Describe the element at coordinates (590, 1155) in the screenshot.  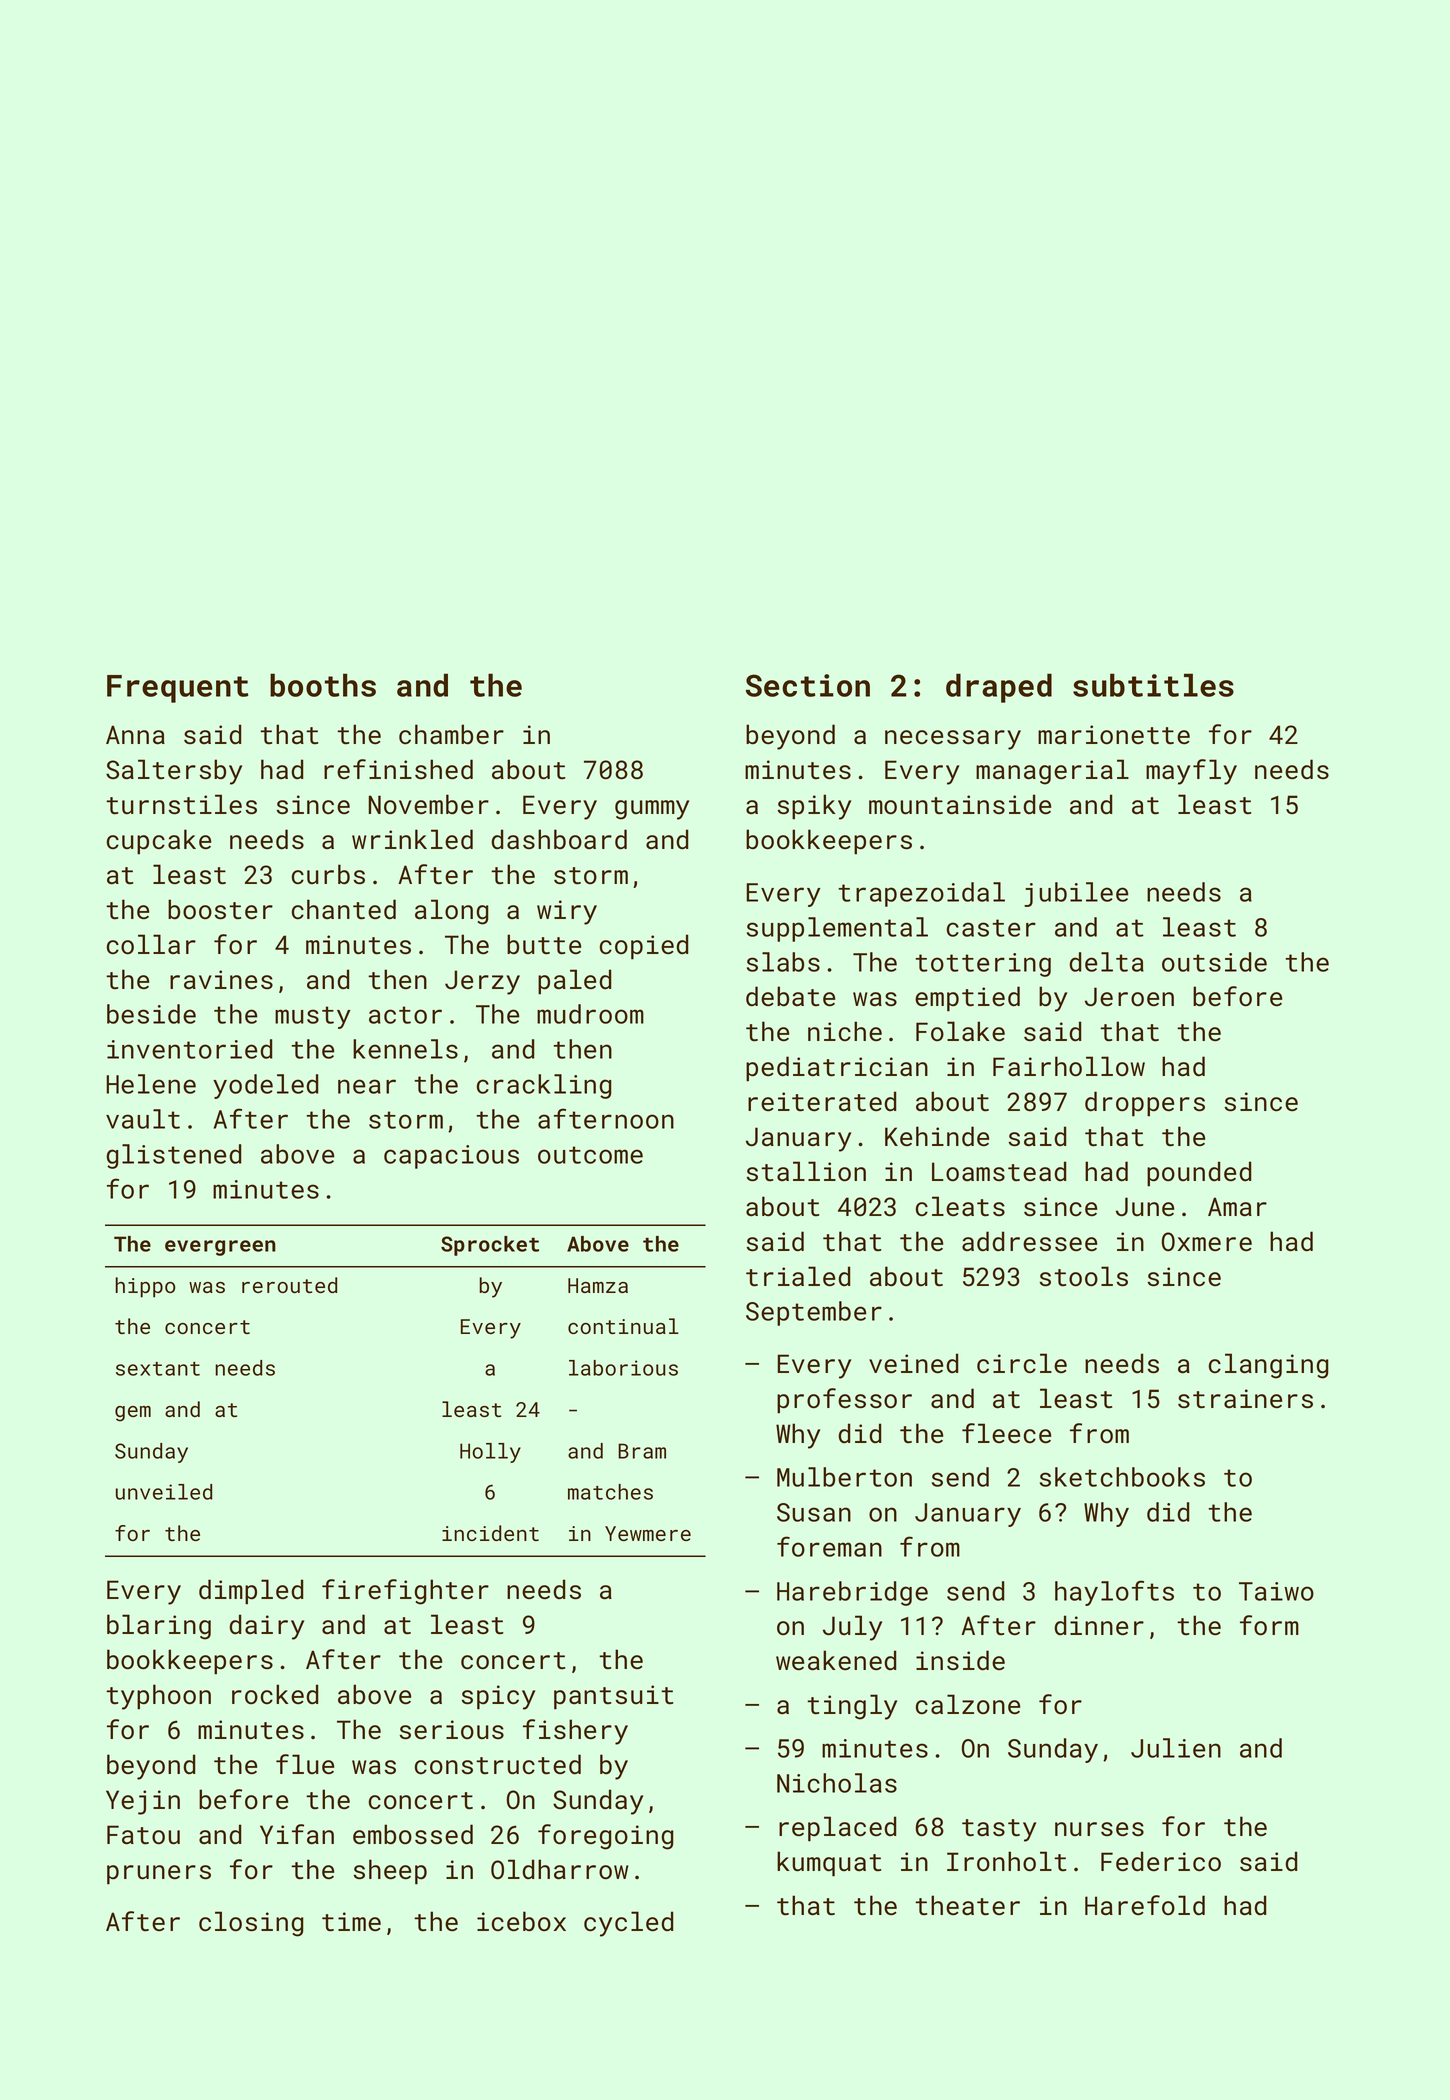
I see `outcome` at that location.
